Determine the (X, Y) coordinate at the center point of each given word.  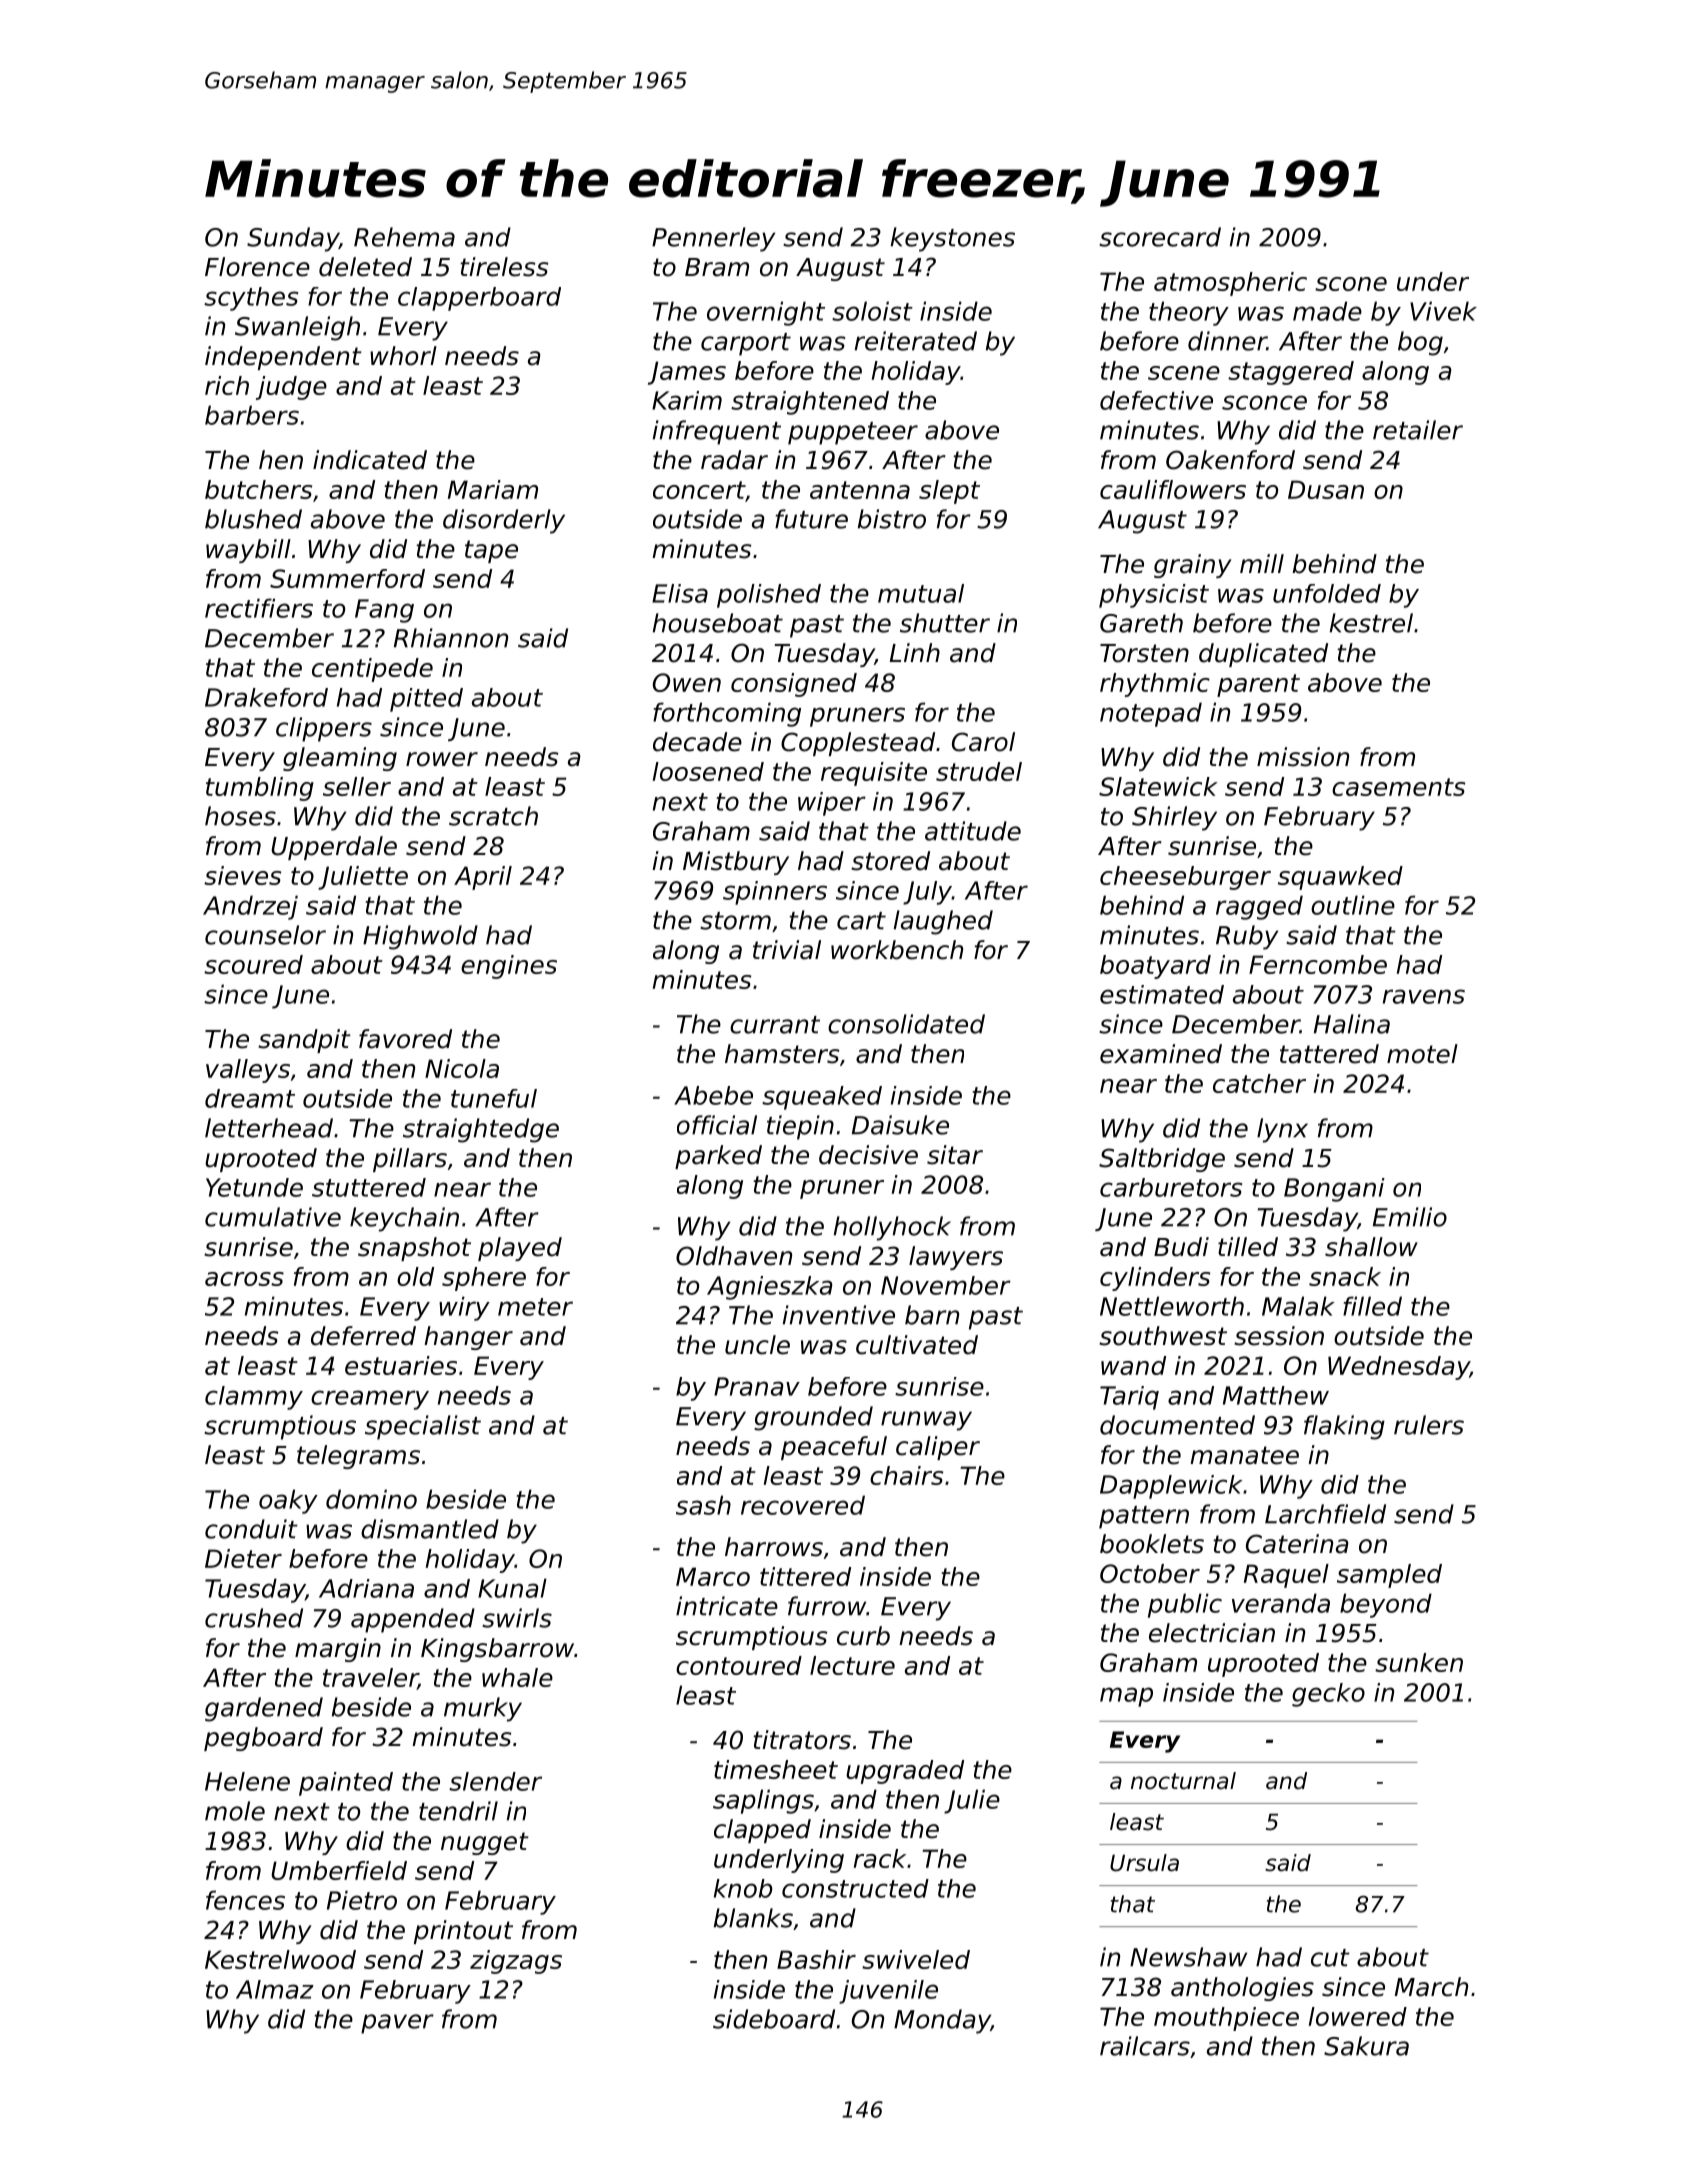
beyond (1386, 1605)
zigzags (516, 1962)
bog (1420, 343)
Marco (713, 1576)
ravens (1424, 996)
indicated (370, 460)
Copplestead (858, 744)
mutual (921, 593)
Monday (942, 2021)
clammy (254, 1398)
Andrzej (250, 907)
